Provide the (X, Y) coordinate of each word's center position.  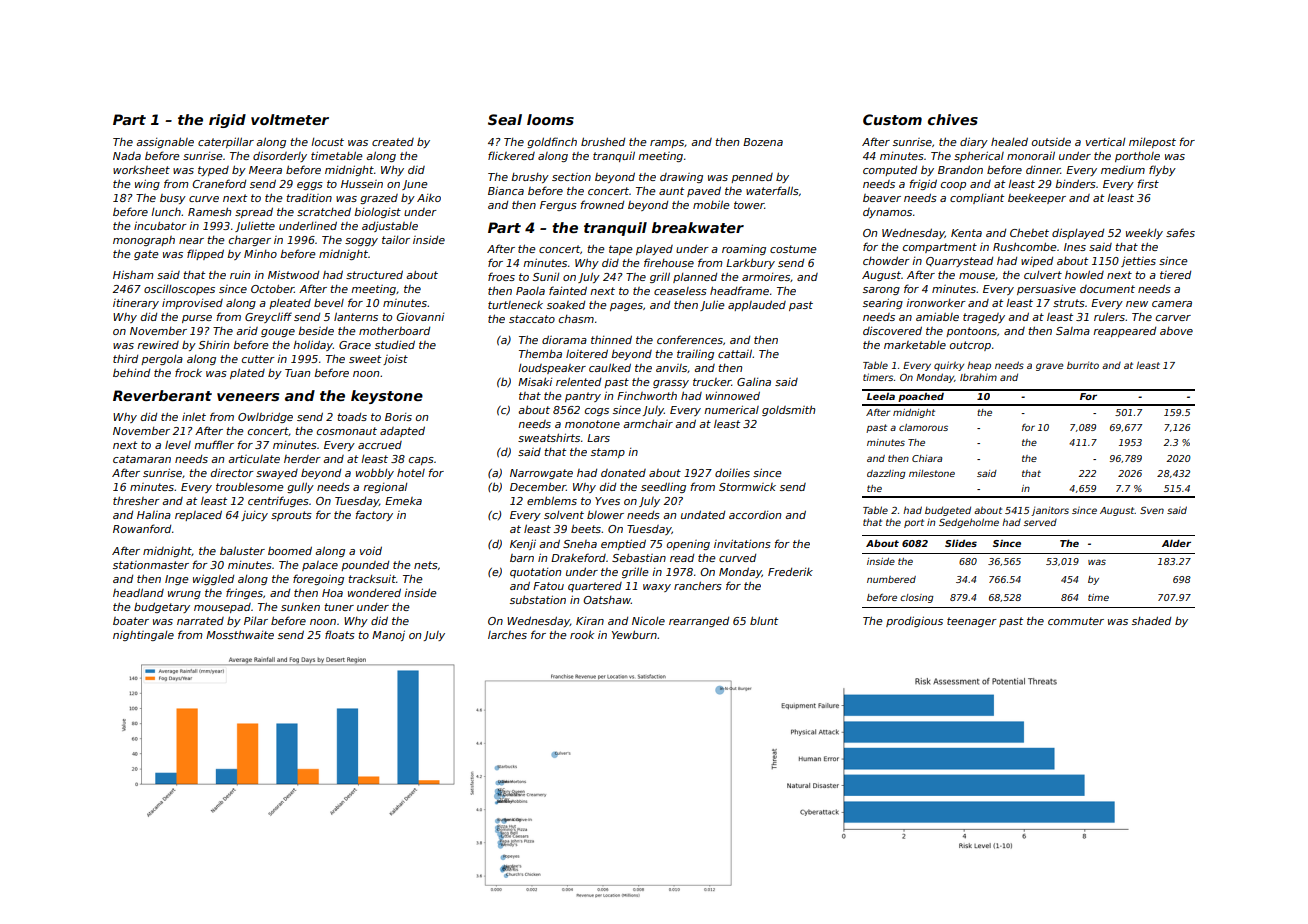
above (1176, 331)
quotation (535, 573)
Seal (505, 119)
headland (138, 592)
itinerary (136, 303)
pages (626, 307)
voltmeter (290, 119)
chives (953, 119)
